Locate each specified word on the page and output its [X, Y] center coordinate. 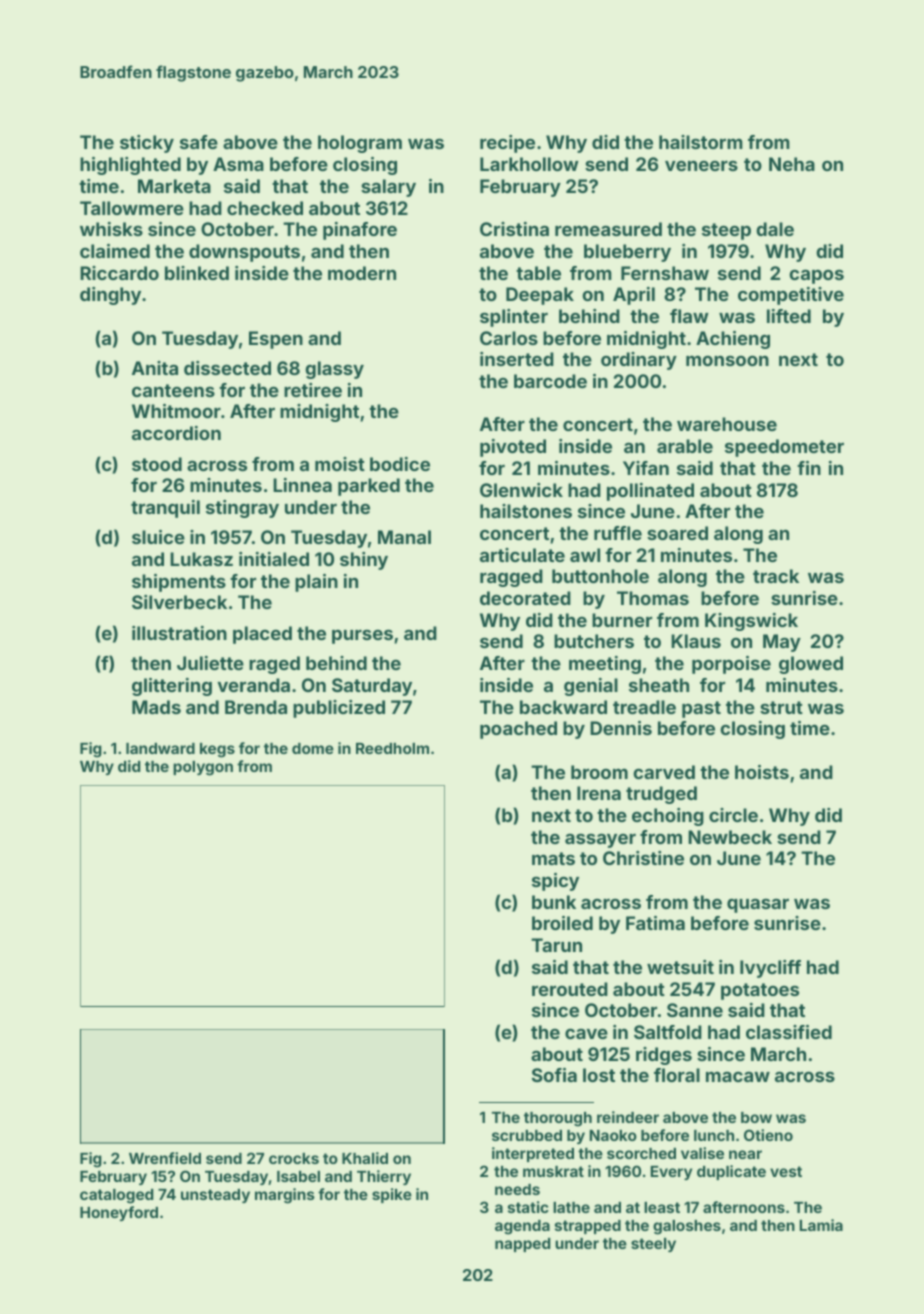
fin [809, 468]
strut [781, 707]
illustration [179, 633]
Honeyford [119, 1213]
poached [518, 730]
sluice [158, 537]
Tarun [556, 945]
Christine [643, 858]
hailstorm [701, 142]
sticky [147, 144]
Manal [404, 537]
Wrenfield [165, 1158]
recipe [507, 144]
